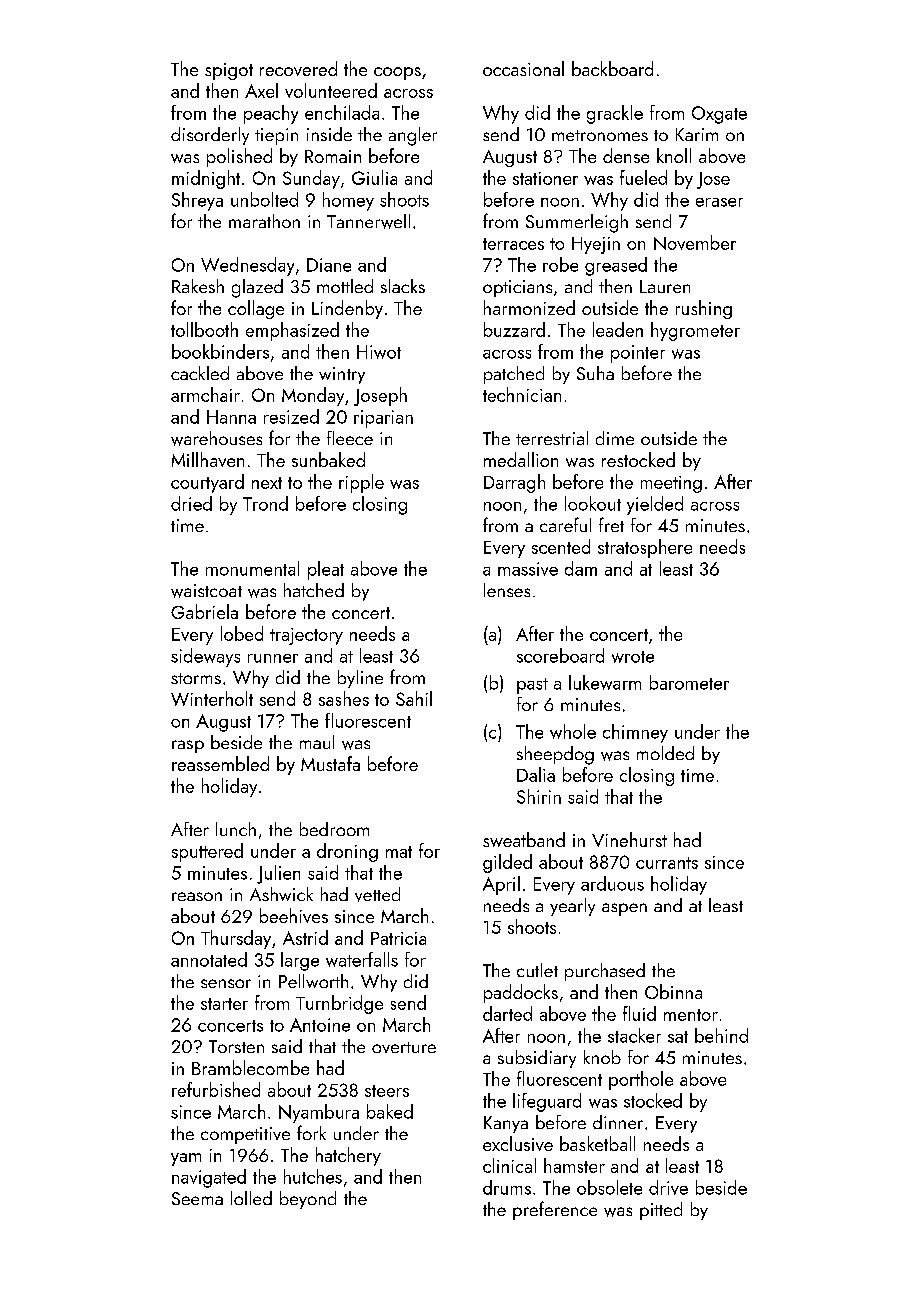 This document has height=1311, width=924. Describe the element at coordinates (348, 1156) in the document. I see `hatchery` at that location.
